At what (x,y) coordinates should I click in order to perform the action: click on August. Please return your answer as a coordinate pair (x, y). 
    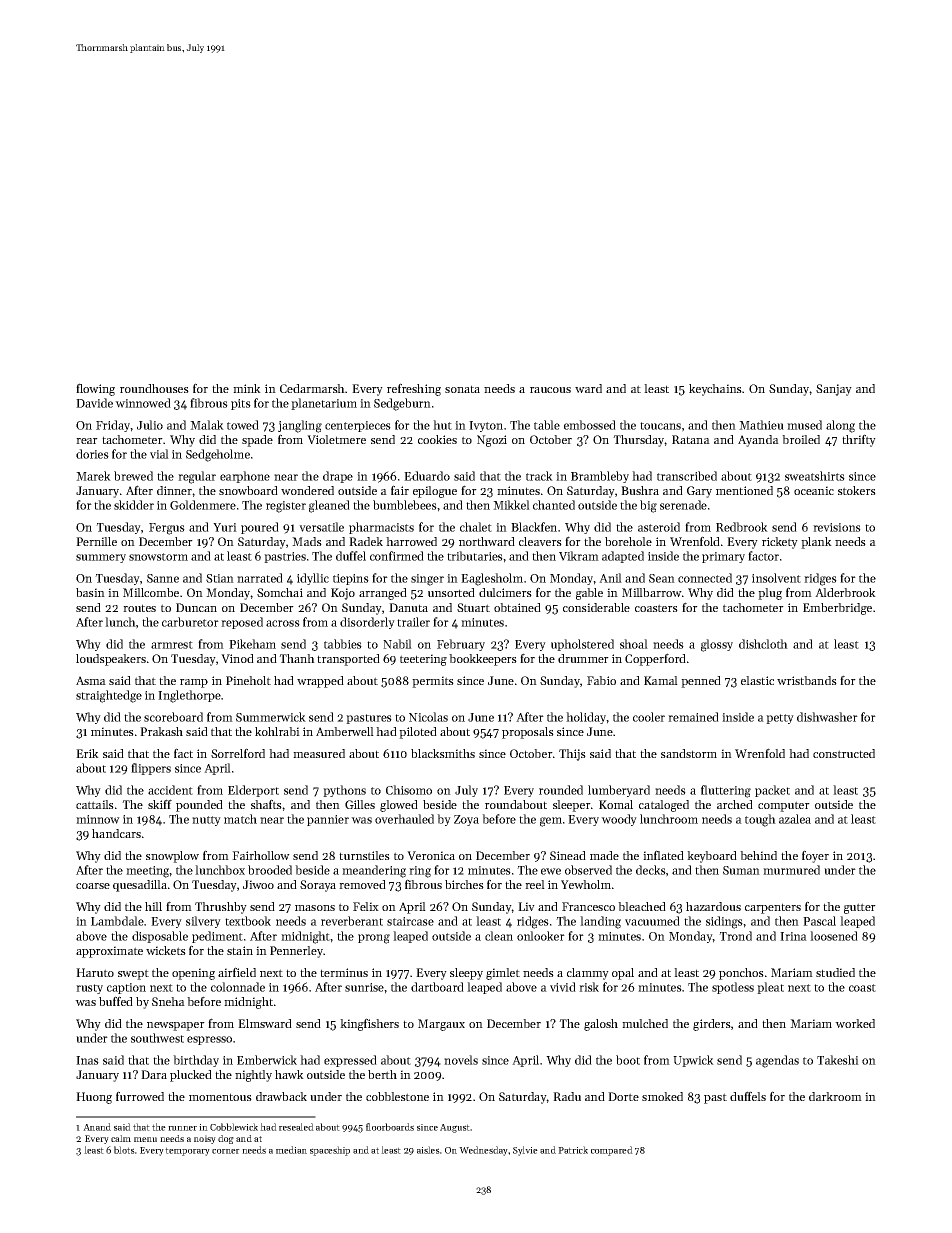
    Looking at the image, I should click on (455, 1128).
